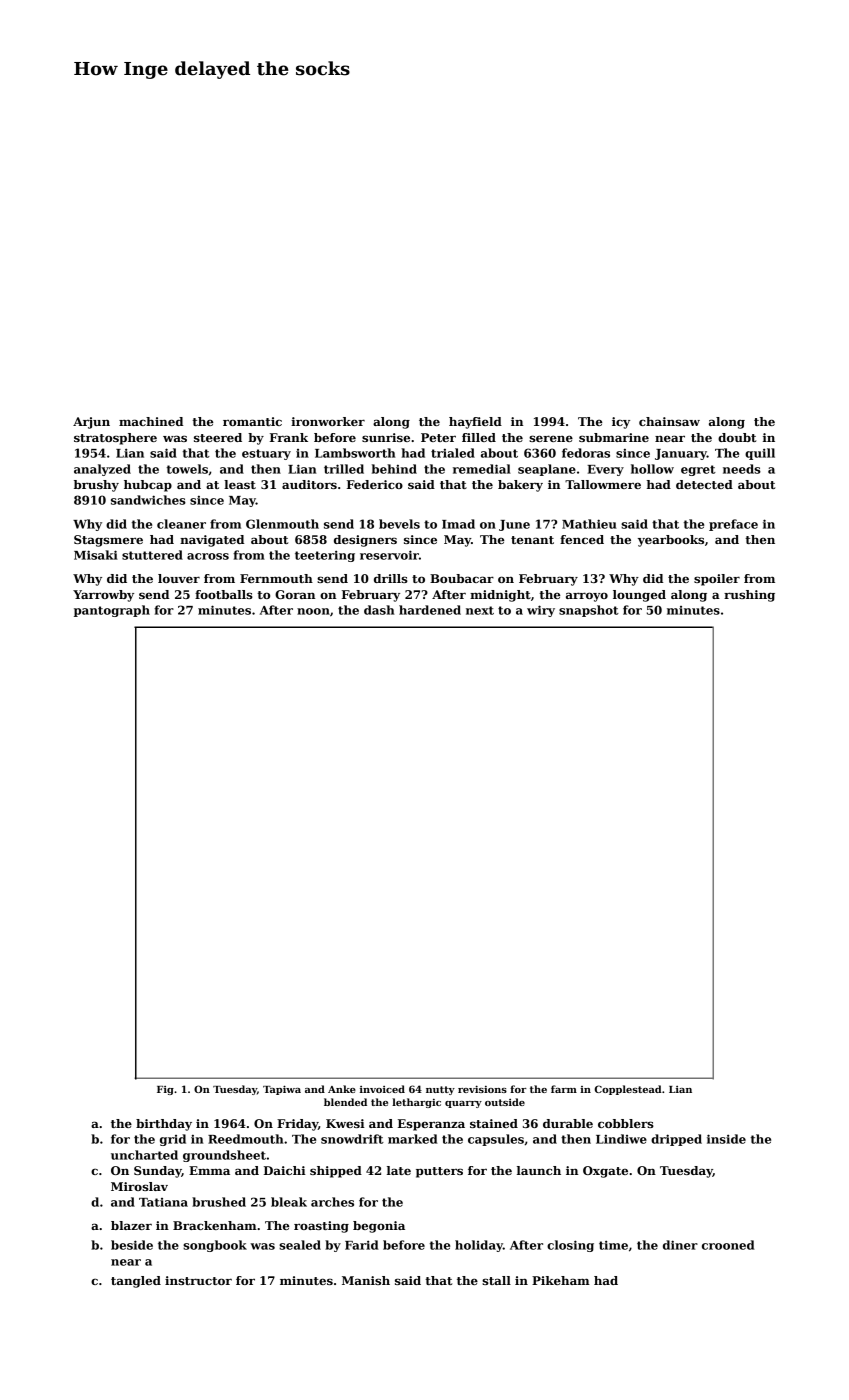  Describe the element at coordinates (564, 1089) in the screenshot. I see `farm` at that location.
